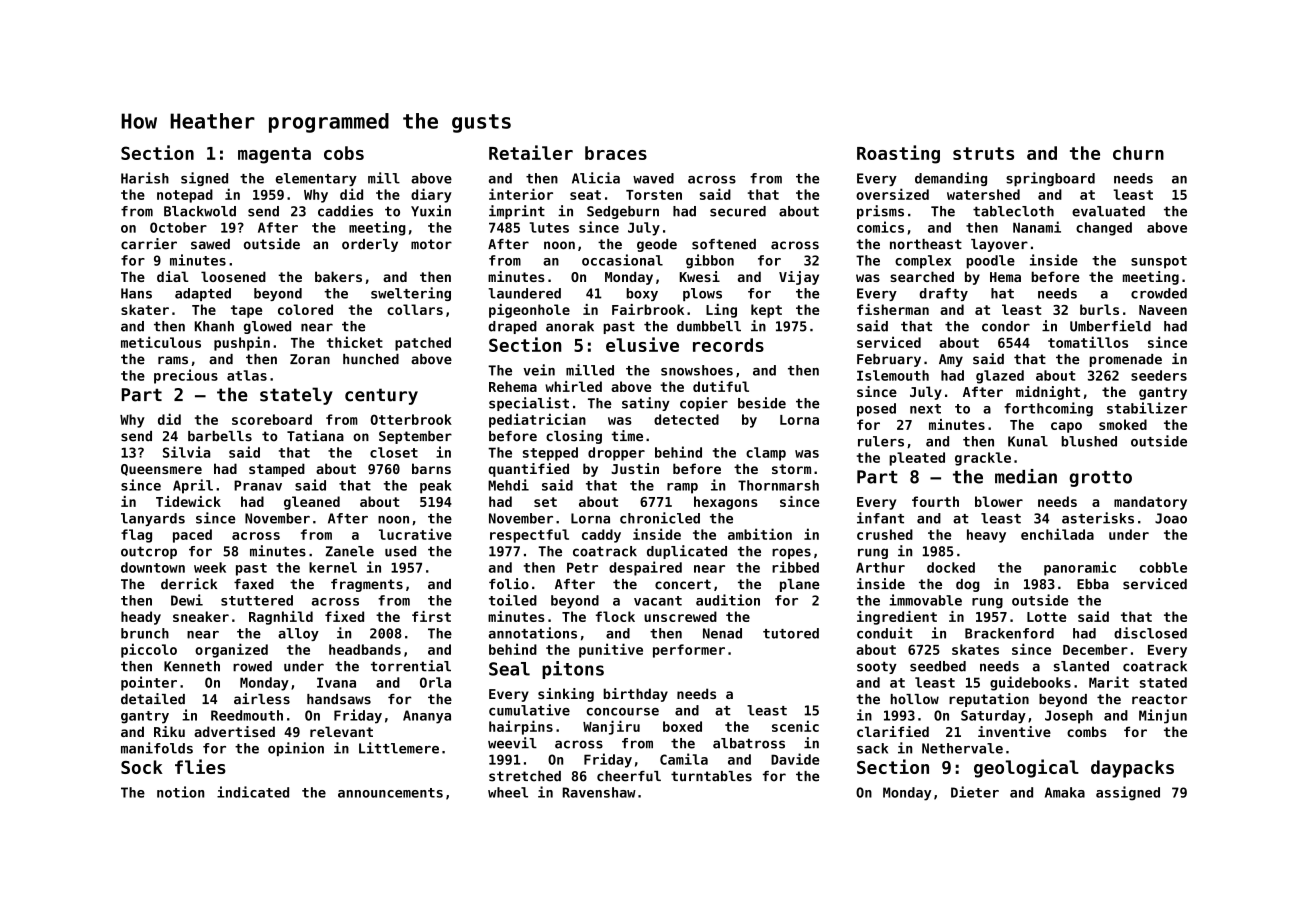  Describe the element at coordinates (616, 153) in the screenshot. I see `braces` at that location.
